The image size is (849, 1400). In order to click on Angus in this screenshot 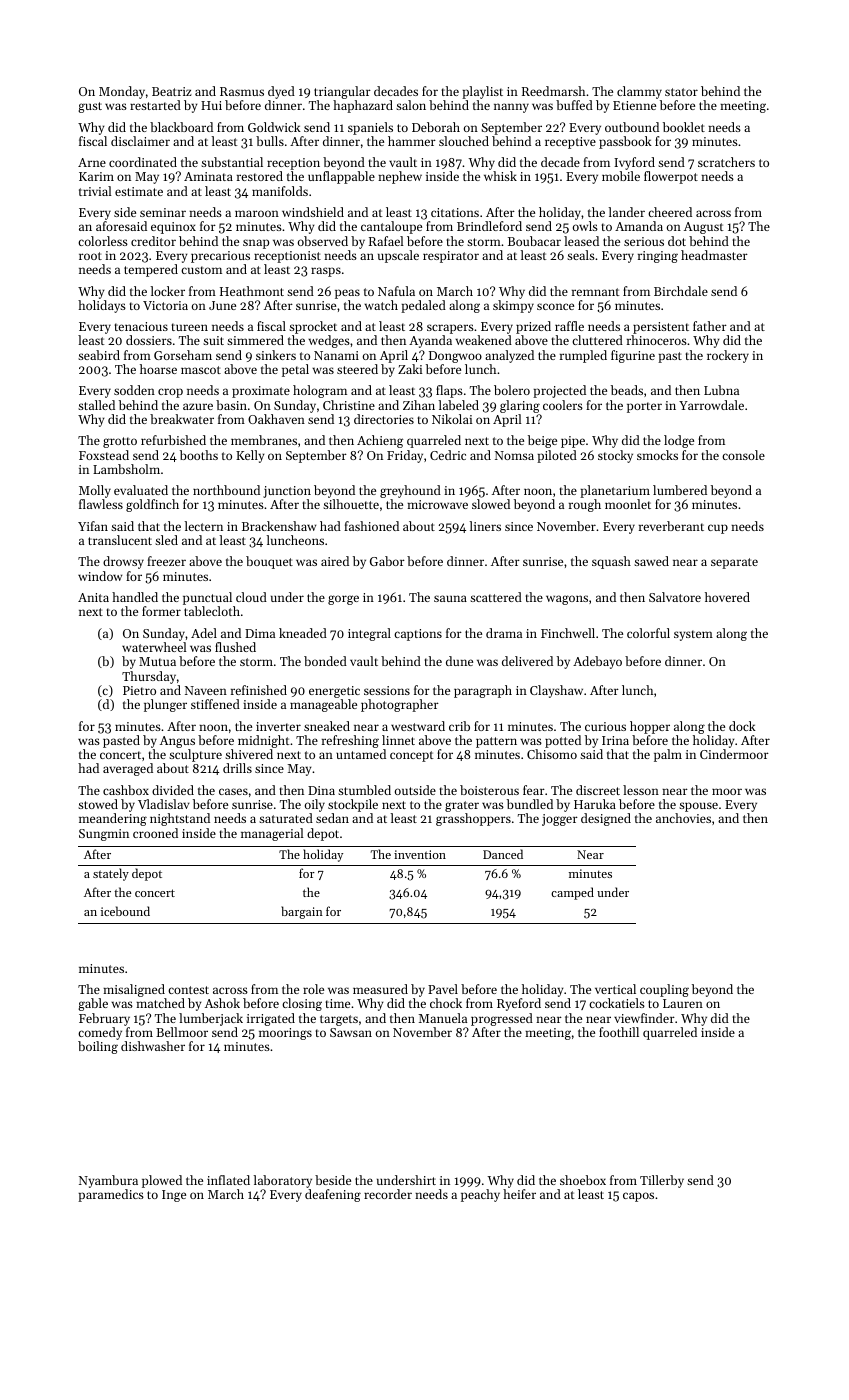, I will do `click(177, 742)`.
